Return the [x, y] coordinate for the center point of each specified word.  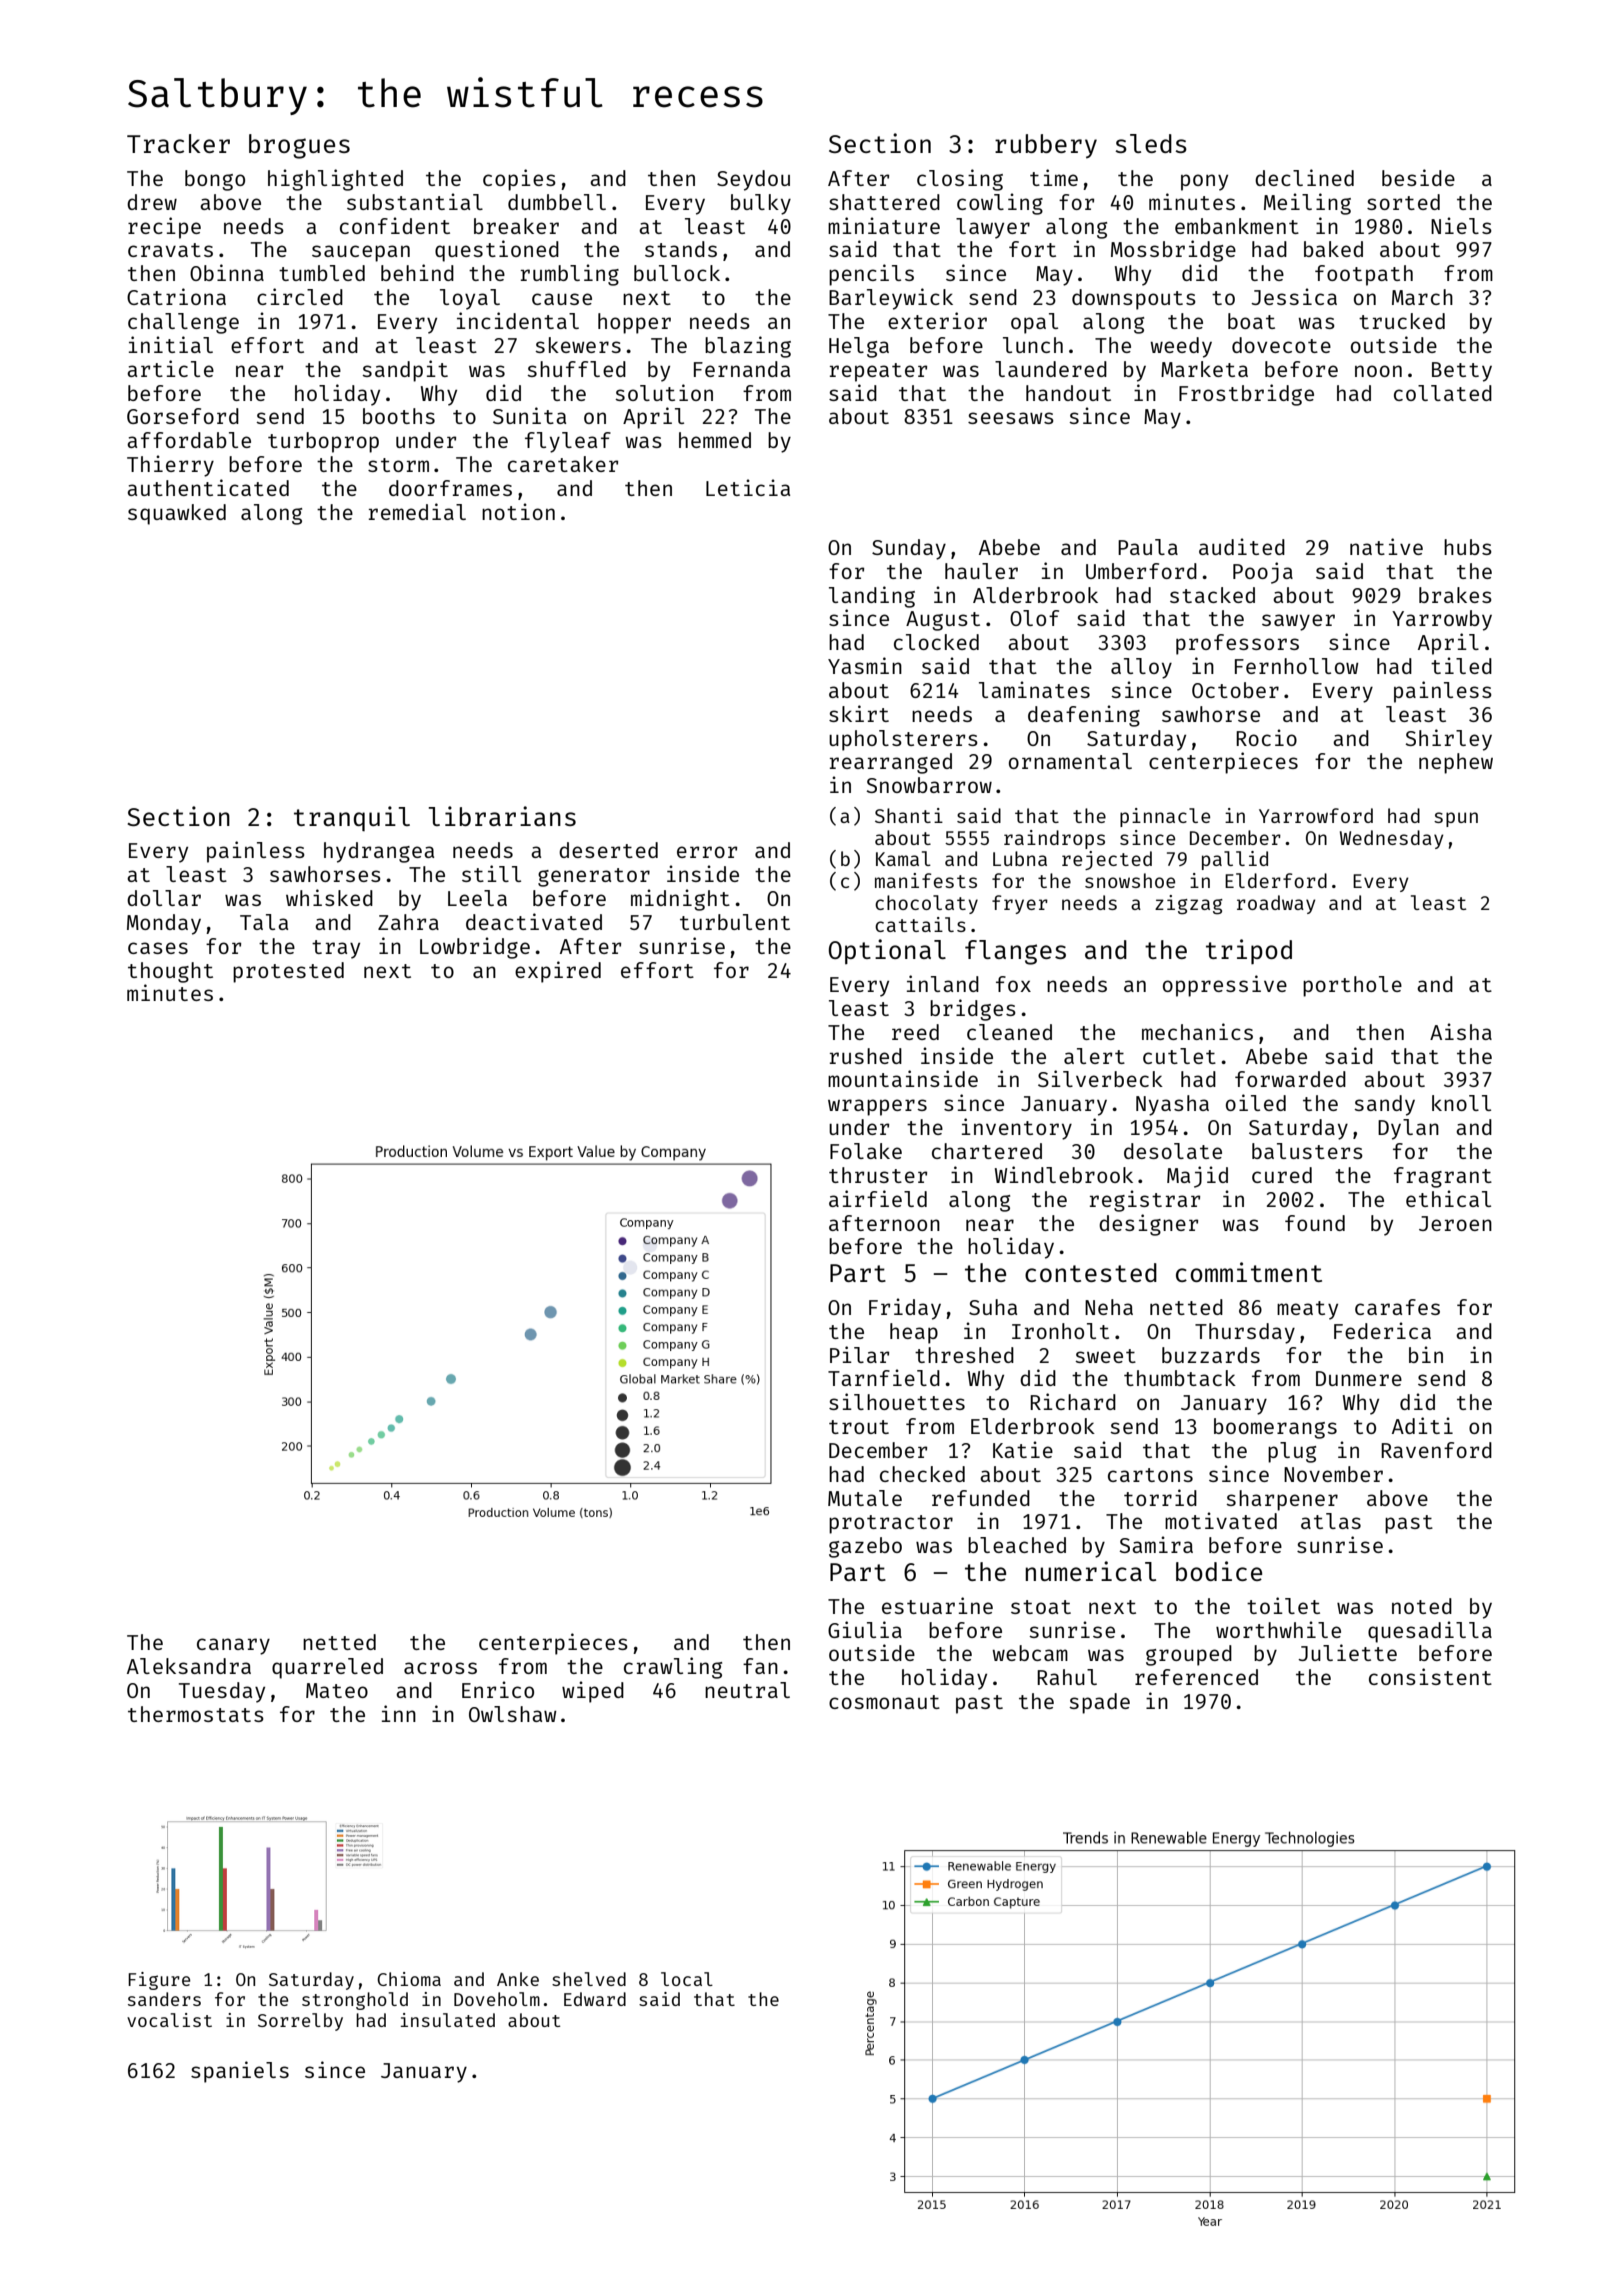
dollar [164, 898]
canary [233, 1646]
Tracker [178, 143]
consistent [1430, 1676]
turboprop [323, 442]
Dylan [1408, 1129]
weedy [1181, 347]
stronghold [355, 2001]
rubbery [1046, 146]
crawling [673, 1668]
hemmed [715, 440]
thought [170, 972]
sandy [1384, 1105]
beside [1418, 177]
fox [1013, 984]
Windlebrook [1064, 1174]
